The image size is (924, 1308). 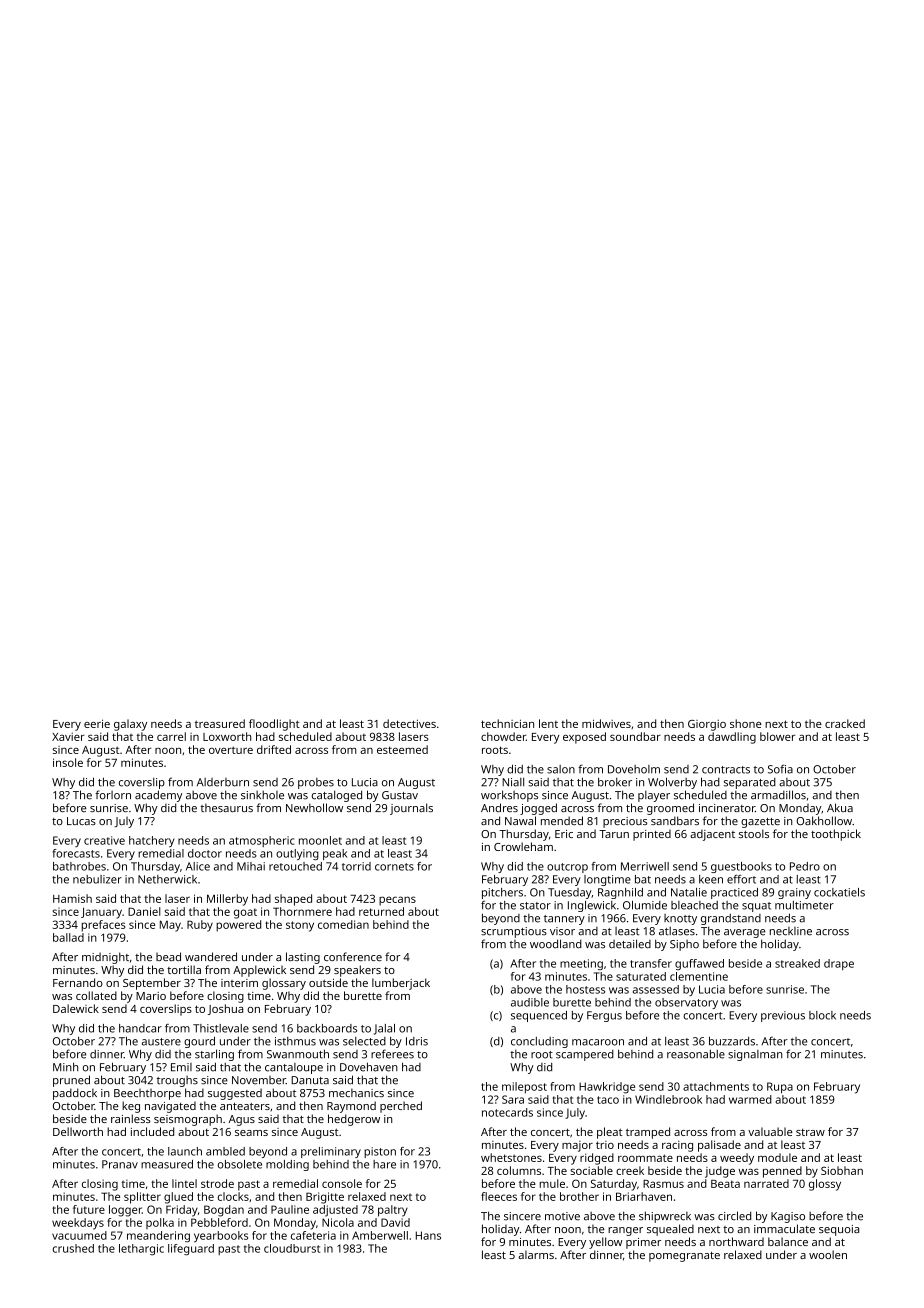 What do you see at coordinates (780, 769) in the screenshot?
I see `Sofia` at bounding box center [780, 769].
